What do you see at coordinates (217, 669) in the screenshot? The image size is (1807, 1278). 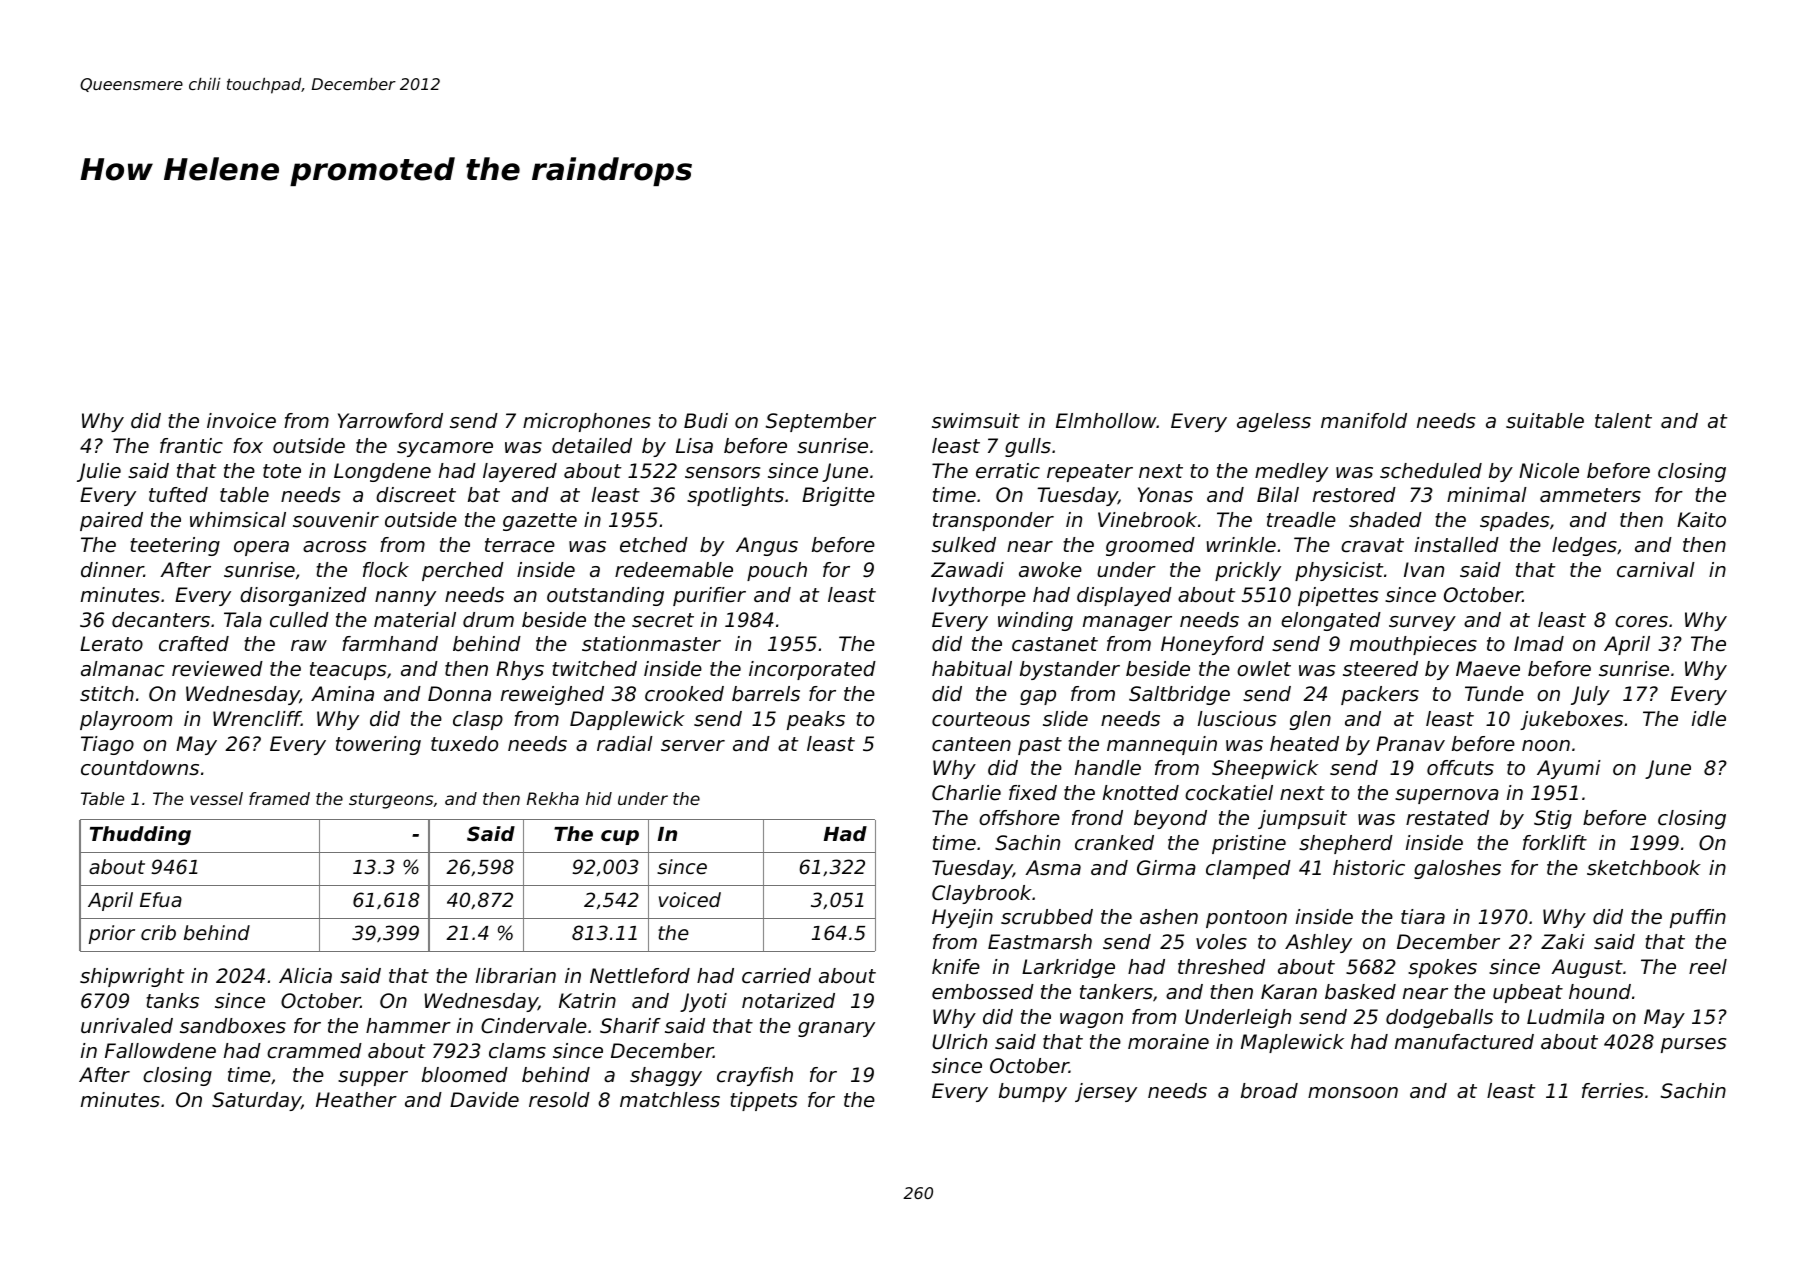 I see `reviewed` at bounding box center [217, 669].
